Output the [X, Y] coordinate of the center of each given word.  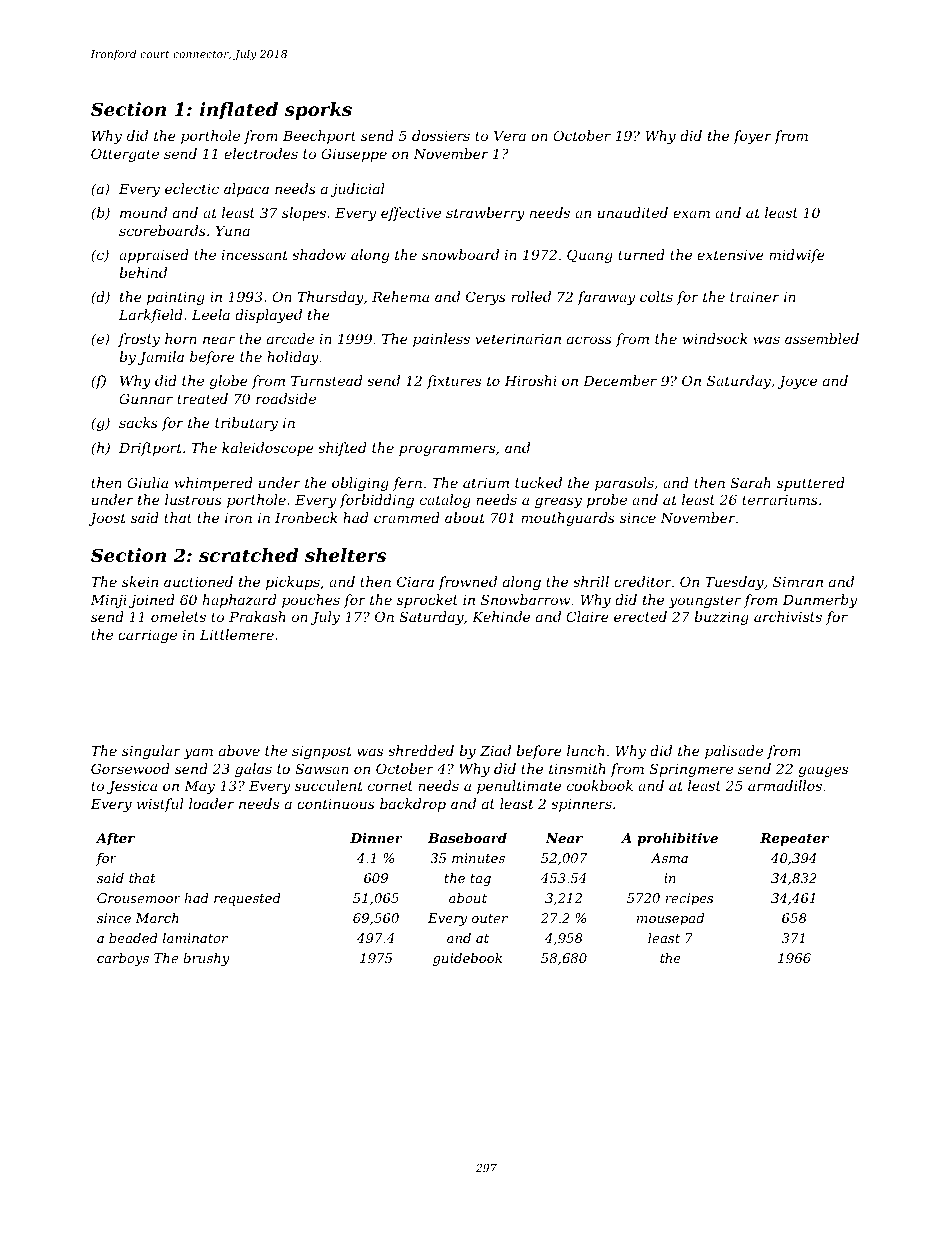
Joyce [797, 382]
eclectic [192, 188]
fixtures [454, 382]
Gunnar [146, 398]
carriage [147, 636]
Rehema [400, 296]
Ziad [495, 750]
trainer [754, 297]
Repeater [794, 839]
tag [480, 880]
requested [247, 899]
